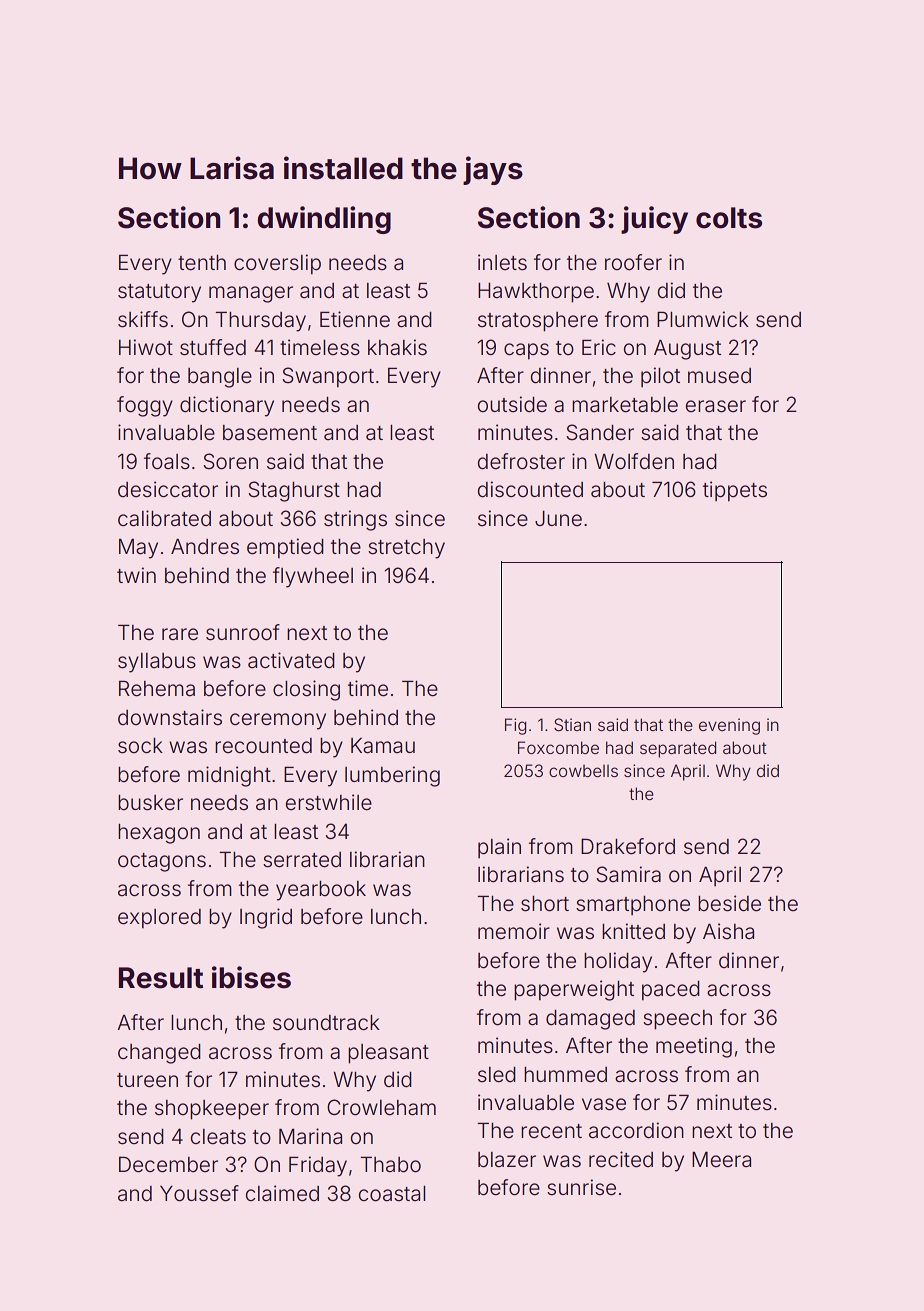 The width and height of the document is (924, 1311). Describe the element at coordinates (251, 294) in the document. I see `manager` at that location.
